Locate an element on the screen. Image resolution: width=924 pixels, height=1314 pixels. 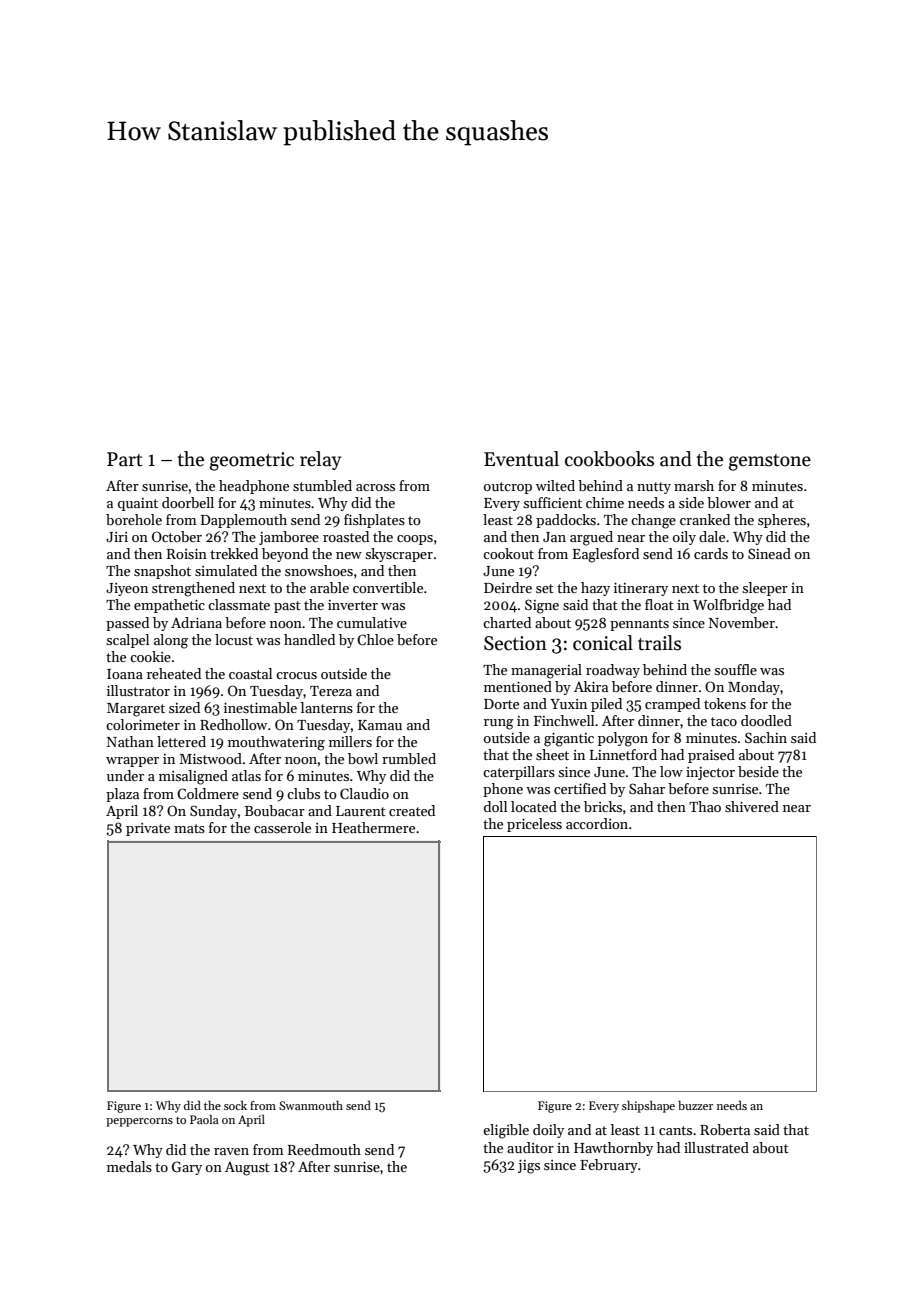
taco is located at coordinates (724, 721).
